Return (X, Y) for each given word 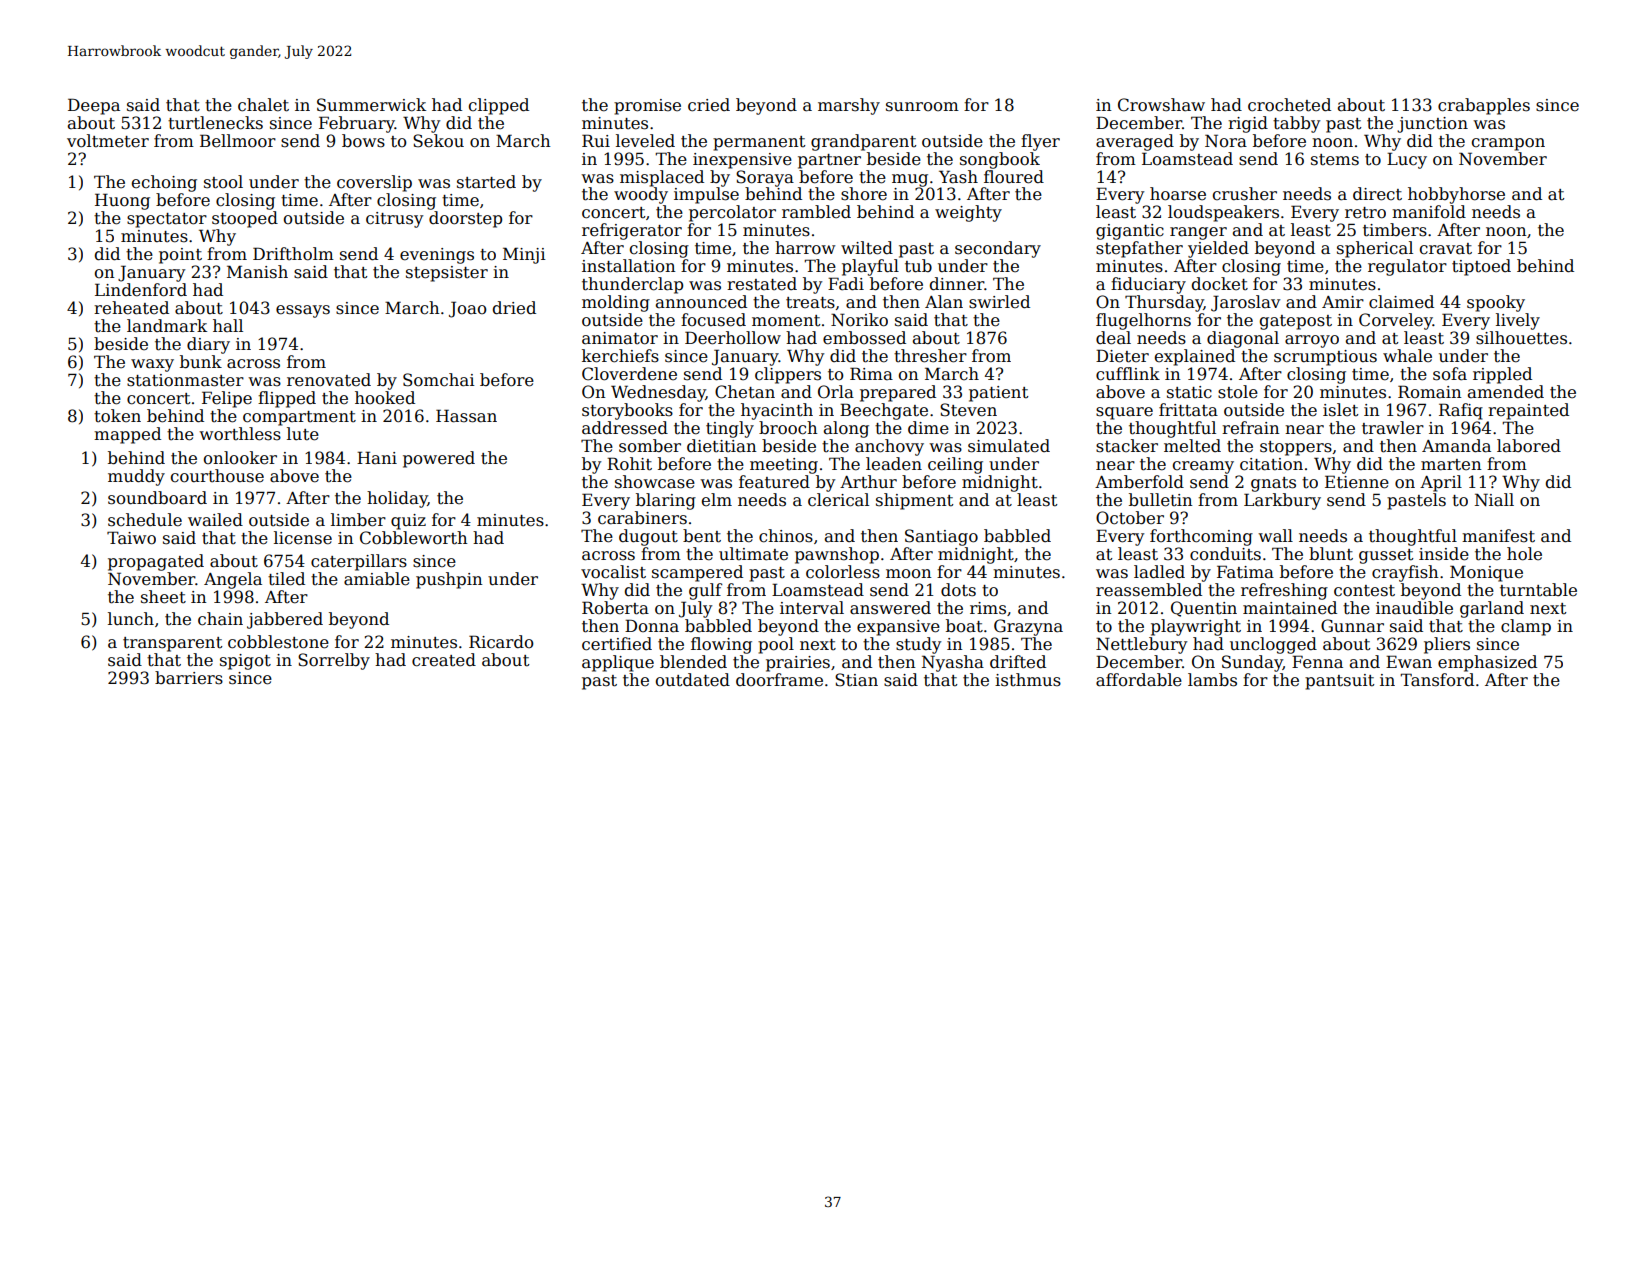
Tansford (1437, 680)
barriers (189, 678)
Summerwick (371, 105)
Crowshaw (1161, 105)
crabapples (1484, 106)
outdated (693, 680)
